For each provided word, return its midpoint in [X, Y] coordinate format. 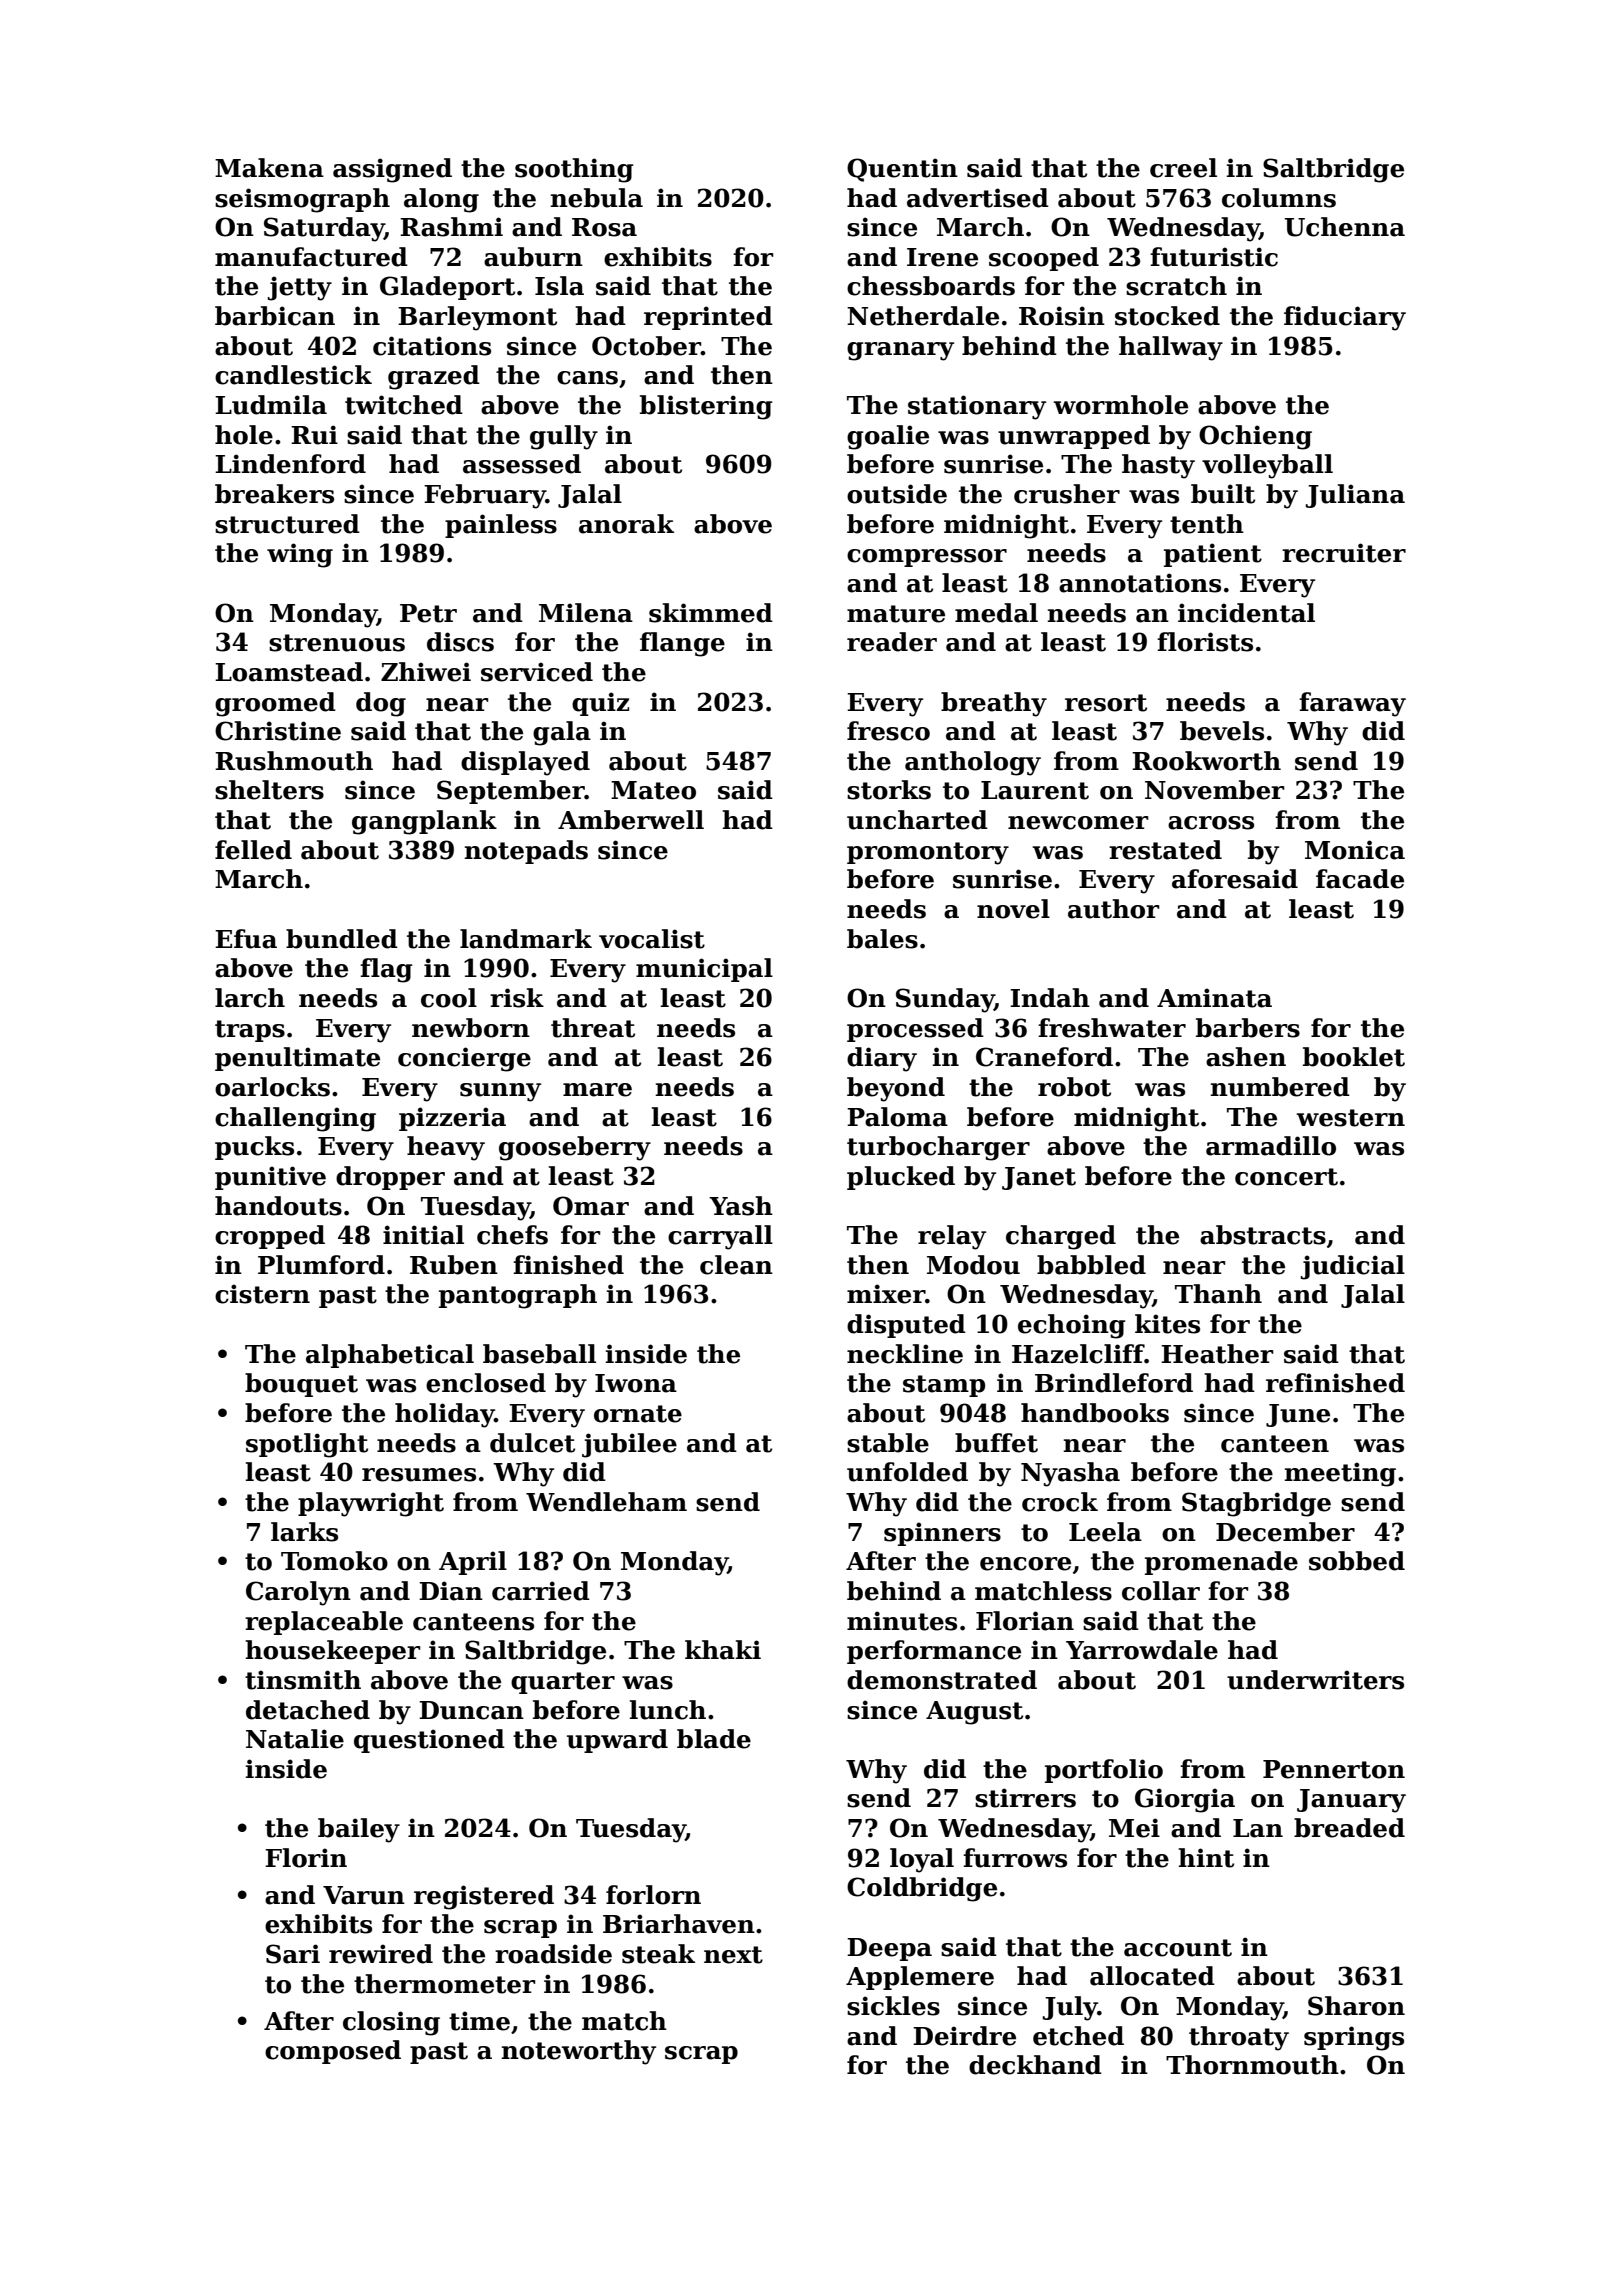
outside [897, 494]
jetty [300, 288]
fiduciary [1345, 318]
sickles [893, 2006]
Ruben [454, 1265]
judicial [1353, 1267]
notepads [526, 852]
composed [333, 2052]
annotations [1140, 583]
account [1178, 1948]
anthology [973, 763]
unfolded [907, 1472]
